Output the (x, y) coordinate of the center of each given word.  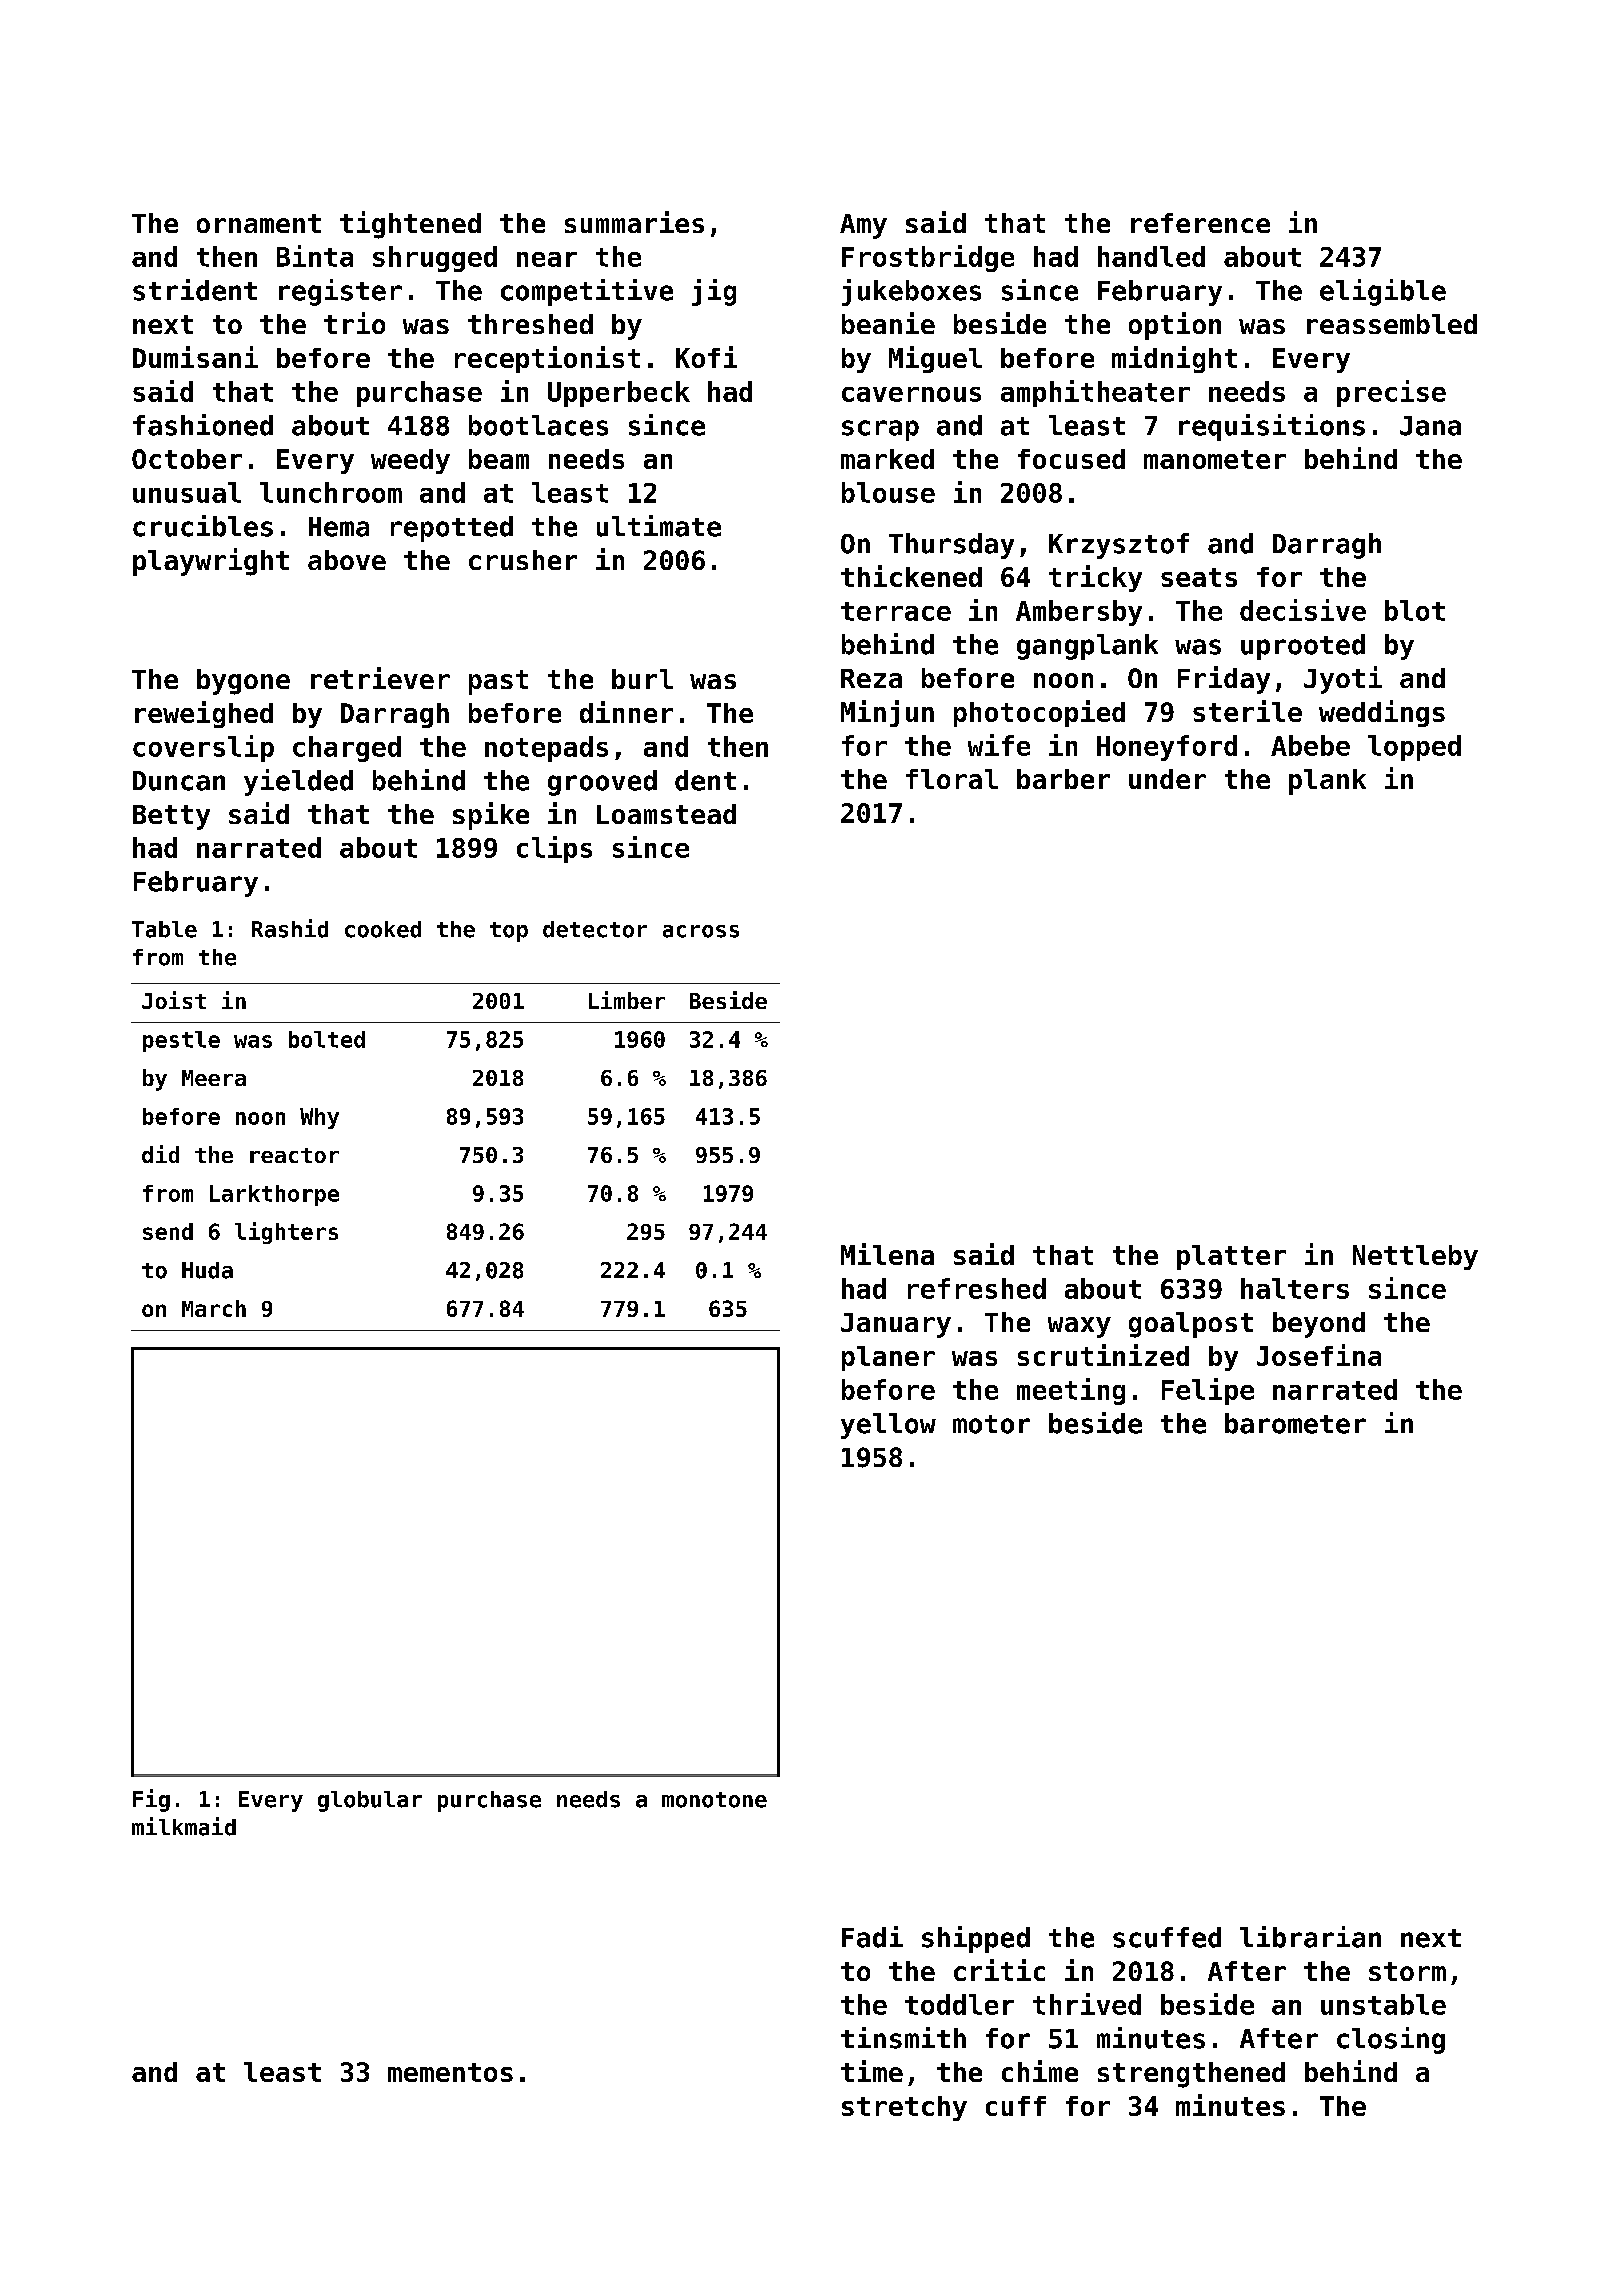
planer (888, 1358)
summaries (634, 222)
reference (1200, 223)
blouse (888, 492)
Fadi (872, 1937)
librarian (1310, 1937)
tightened (410, 225)
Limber (627, 1000)
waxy (1079, 1327)
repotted (452, 529)
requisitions (1272, 427)
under (1167, 779)
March (214, 1308)
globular (370, 1801)
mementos (450, 2072)
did (160, 1154)
